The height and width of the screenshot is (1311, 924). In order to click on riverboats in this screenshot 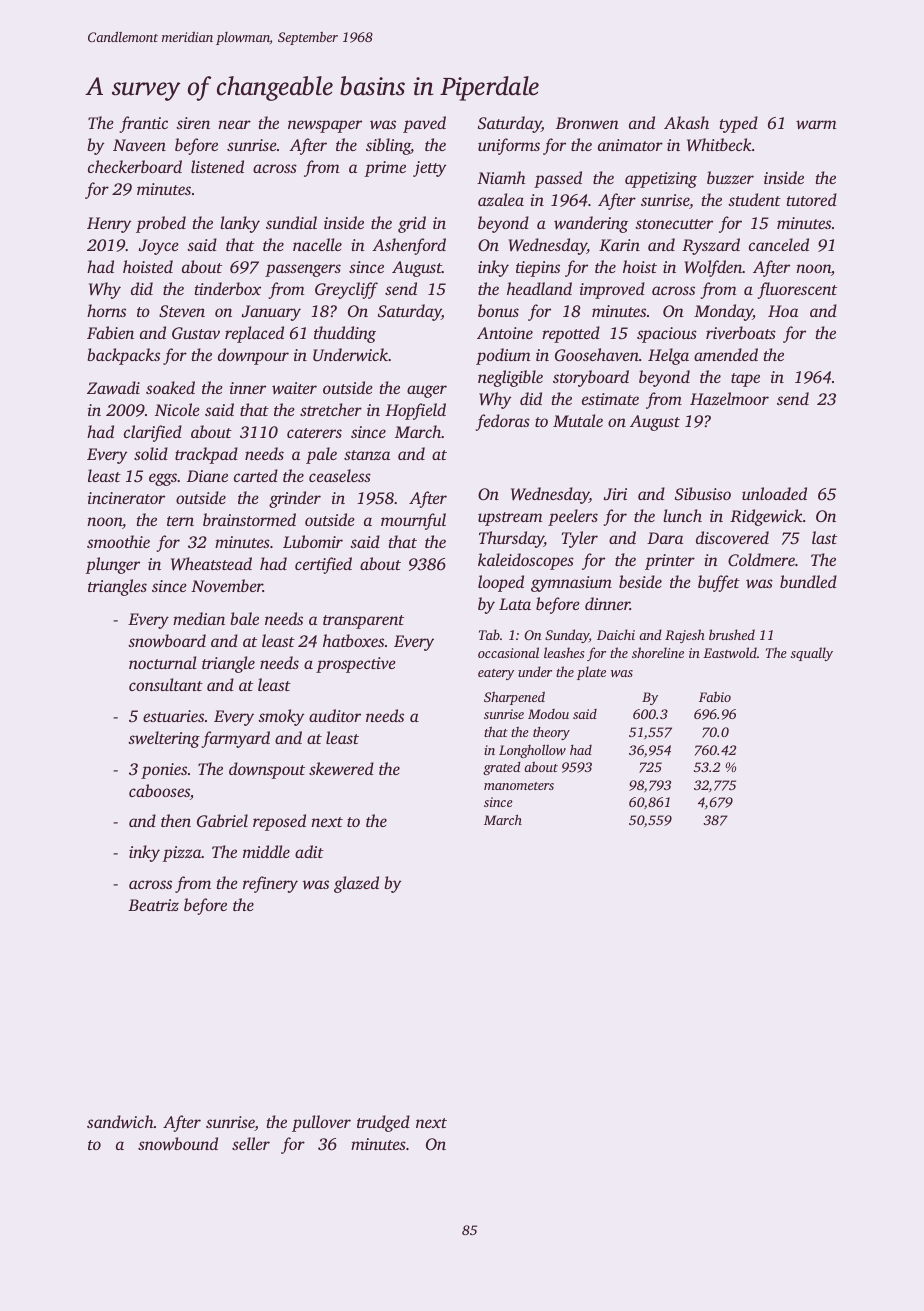, I will do `click(741, 332)`.
